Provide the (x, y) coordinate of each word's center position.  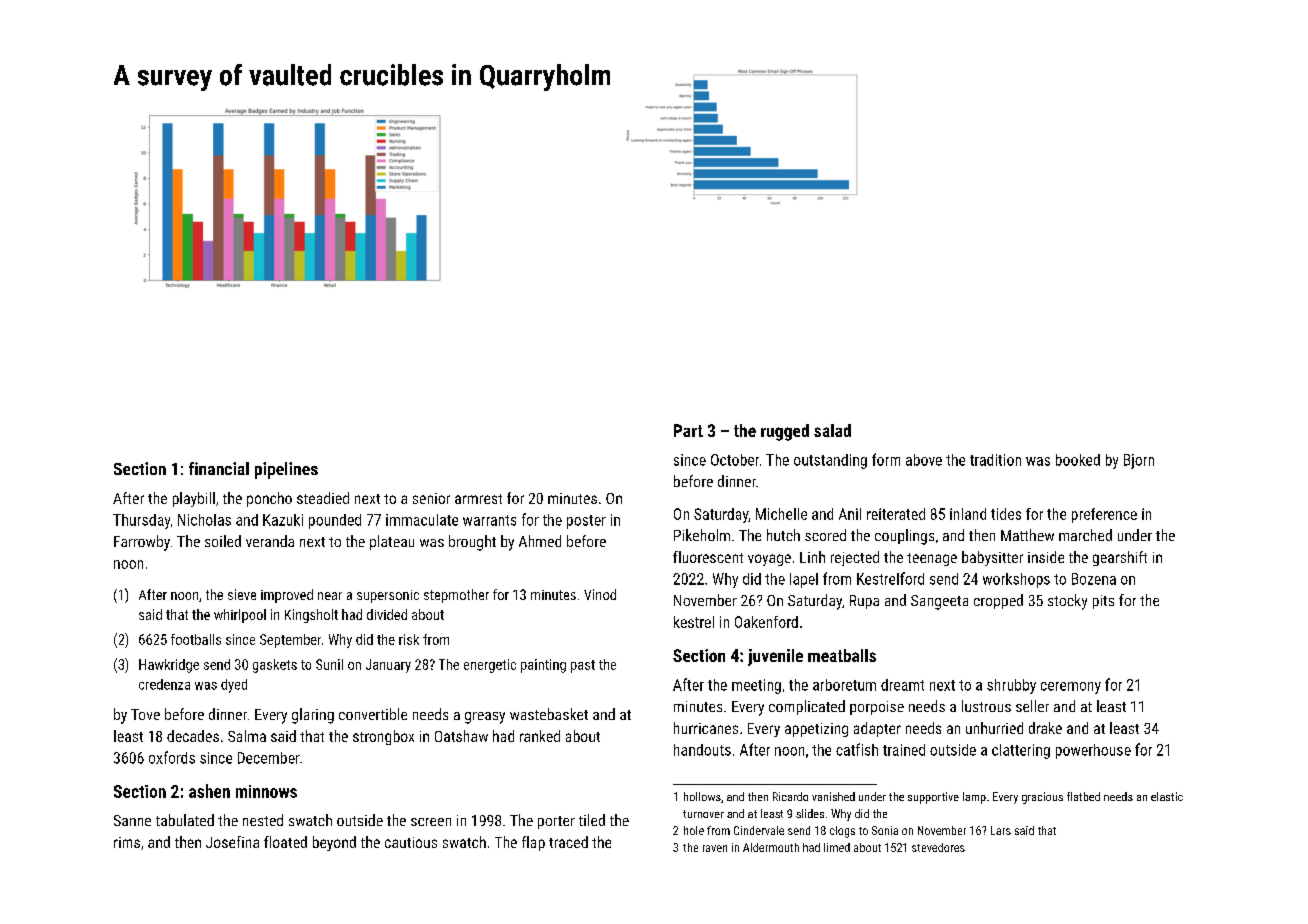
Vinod (600, 594)
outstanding (830, 461)
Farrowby (142, 543)
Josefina (232, 842)
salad (832, 430)
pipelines (286, 470)
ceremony (1071, 688)
